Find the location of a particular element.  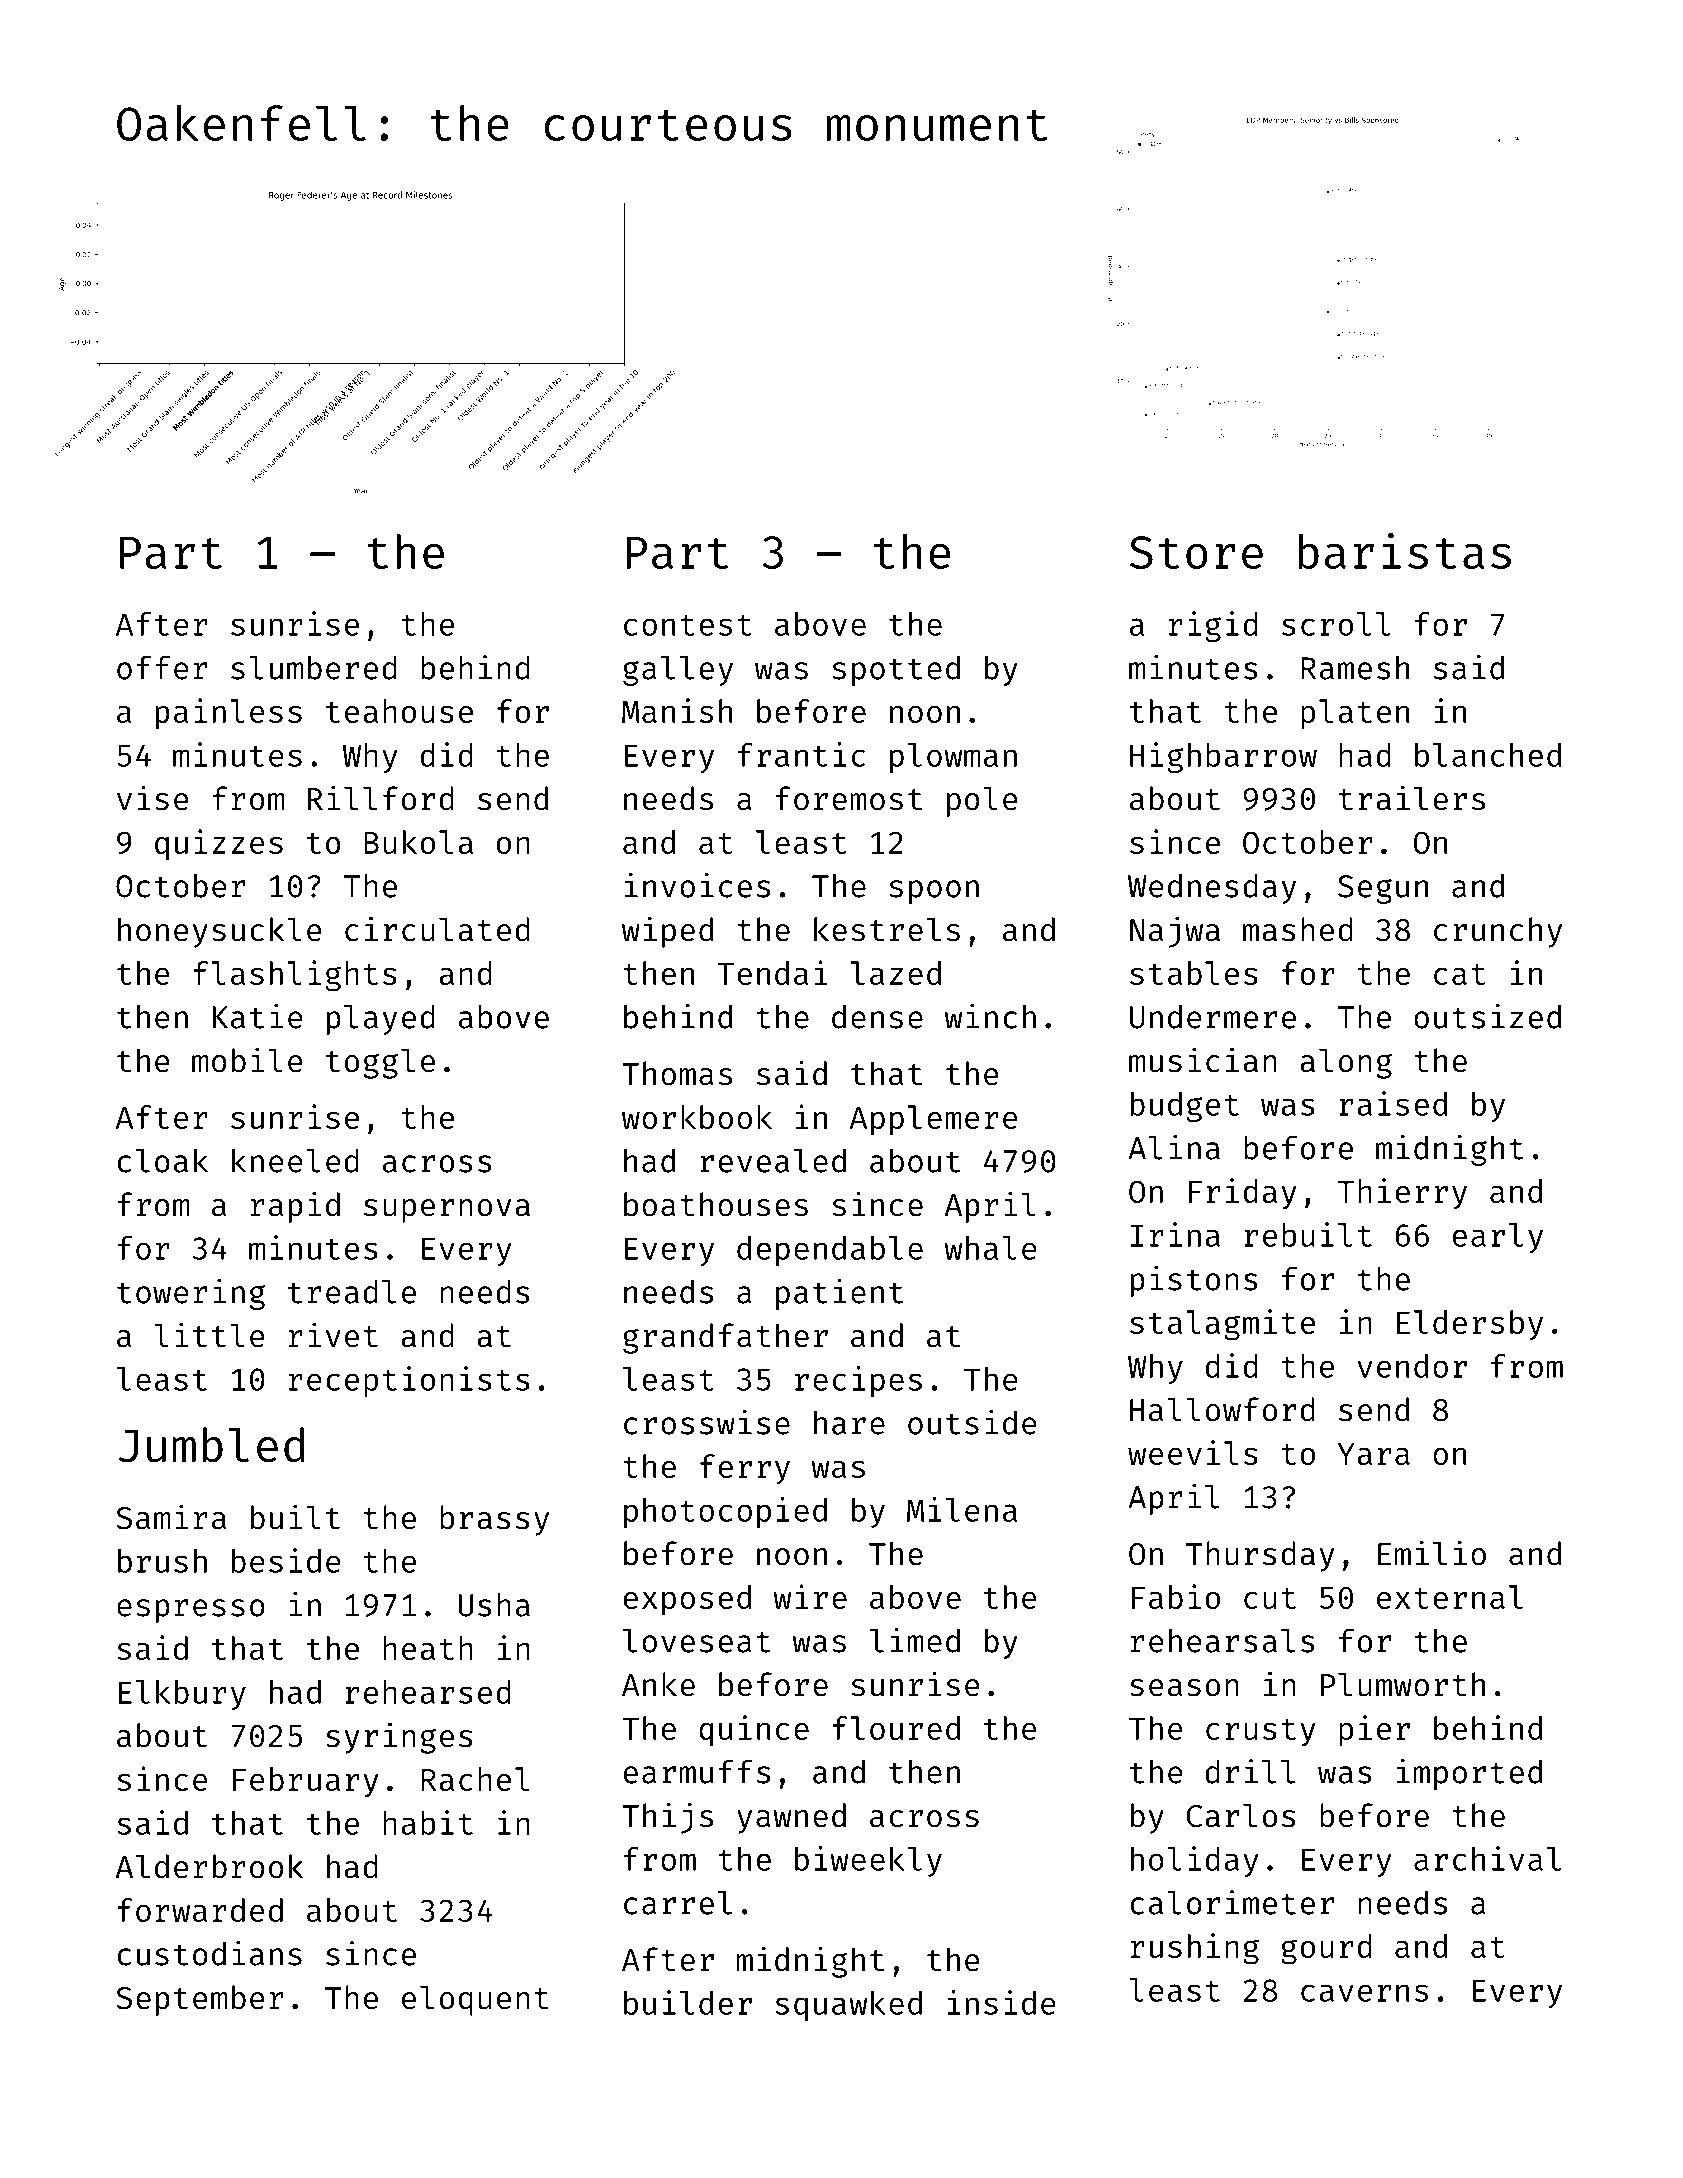

holiday is located at coordinates (1195, 1861).
